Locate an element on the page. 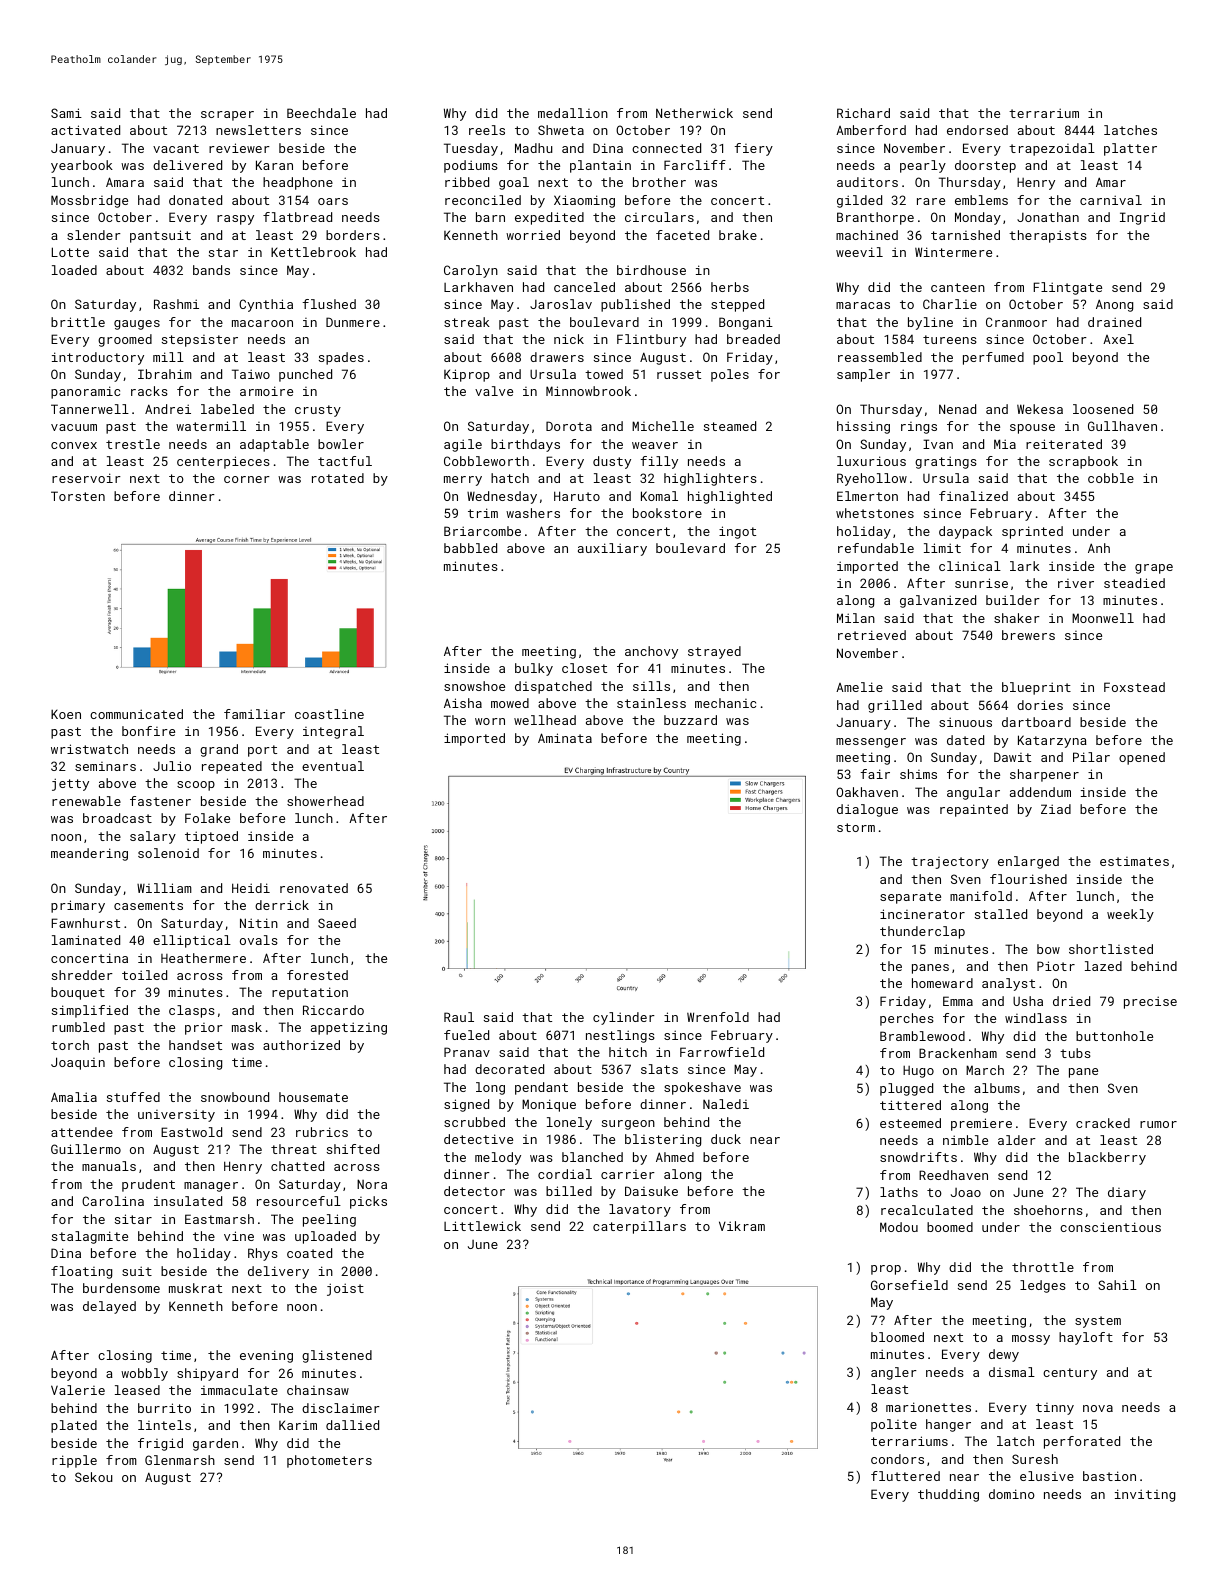 Image resolution: width=1232 pixels, height=1595 pixels. thudding is located at coordinates (948, 1495).
